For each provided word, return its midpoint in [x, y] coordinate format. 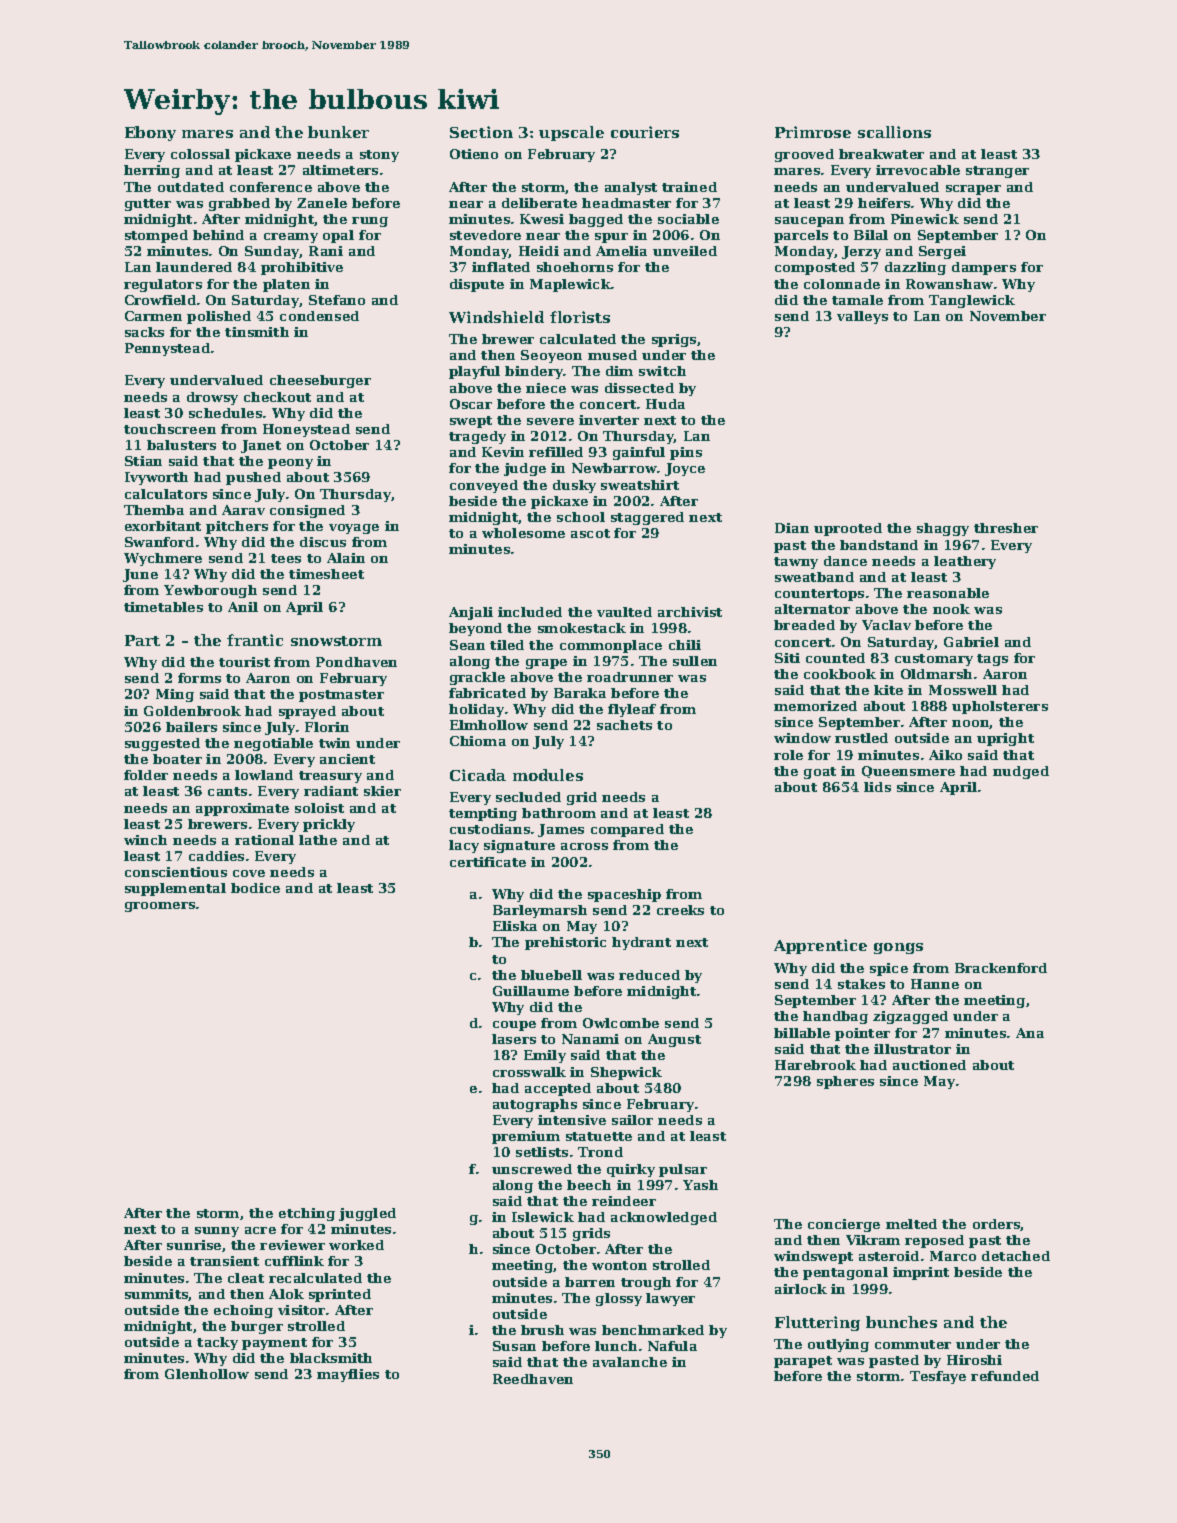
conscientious [176, 872]
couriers [645, 132]
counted [835, 658]
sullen [695, 661]
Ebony [150, 133]
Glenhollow [207, 1374]
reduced [649, 975]
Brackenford [1001, 968]
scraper [973, 190]
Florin [327, 727]
